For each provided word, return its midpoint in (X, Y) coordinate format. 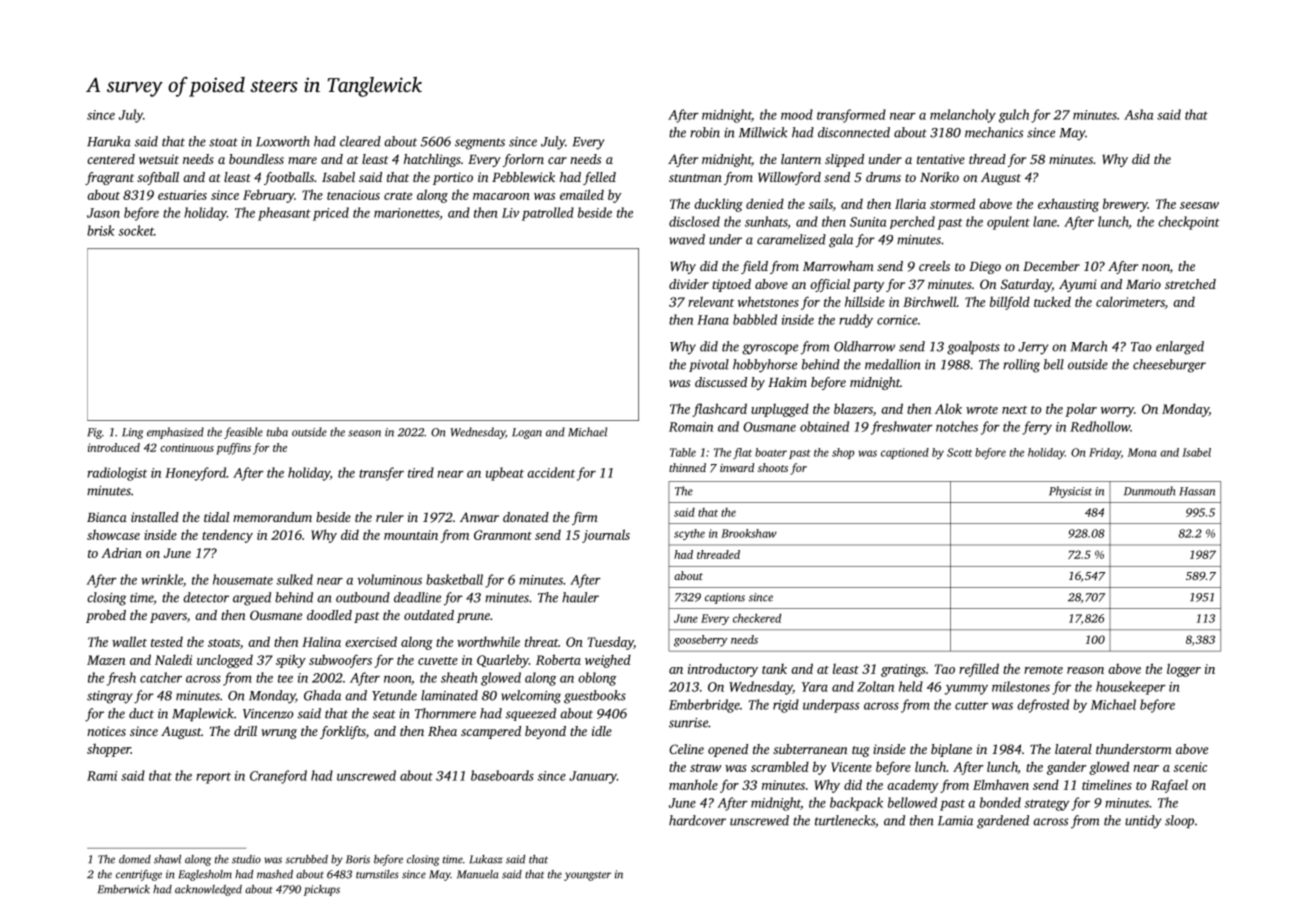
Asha (1138, 114)
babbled (755, 319)
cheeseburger (1169, 366)
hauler (580, 597)
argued (252, 599)
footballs (289, 178)
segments (480, 144)
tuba (277, 432)
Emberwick (124, 889)
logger (1184, 670)
